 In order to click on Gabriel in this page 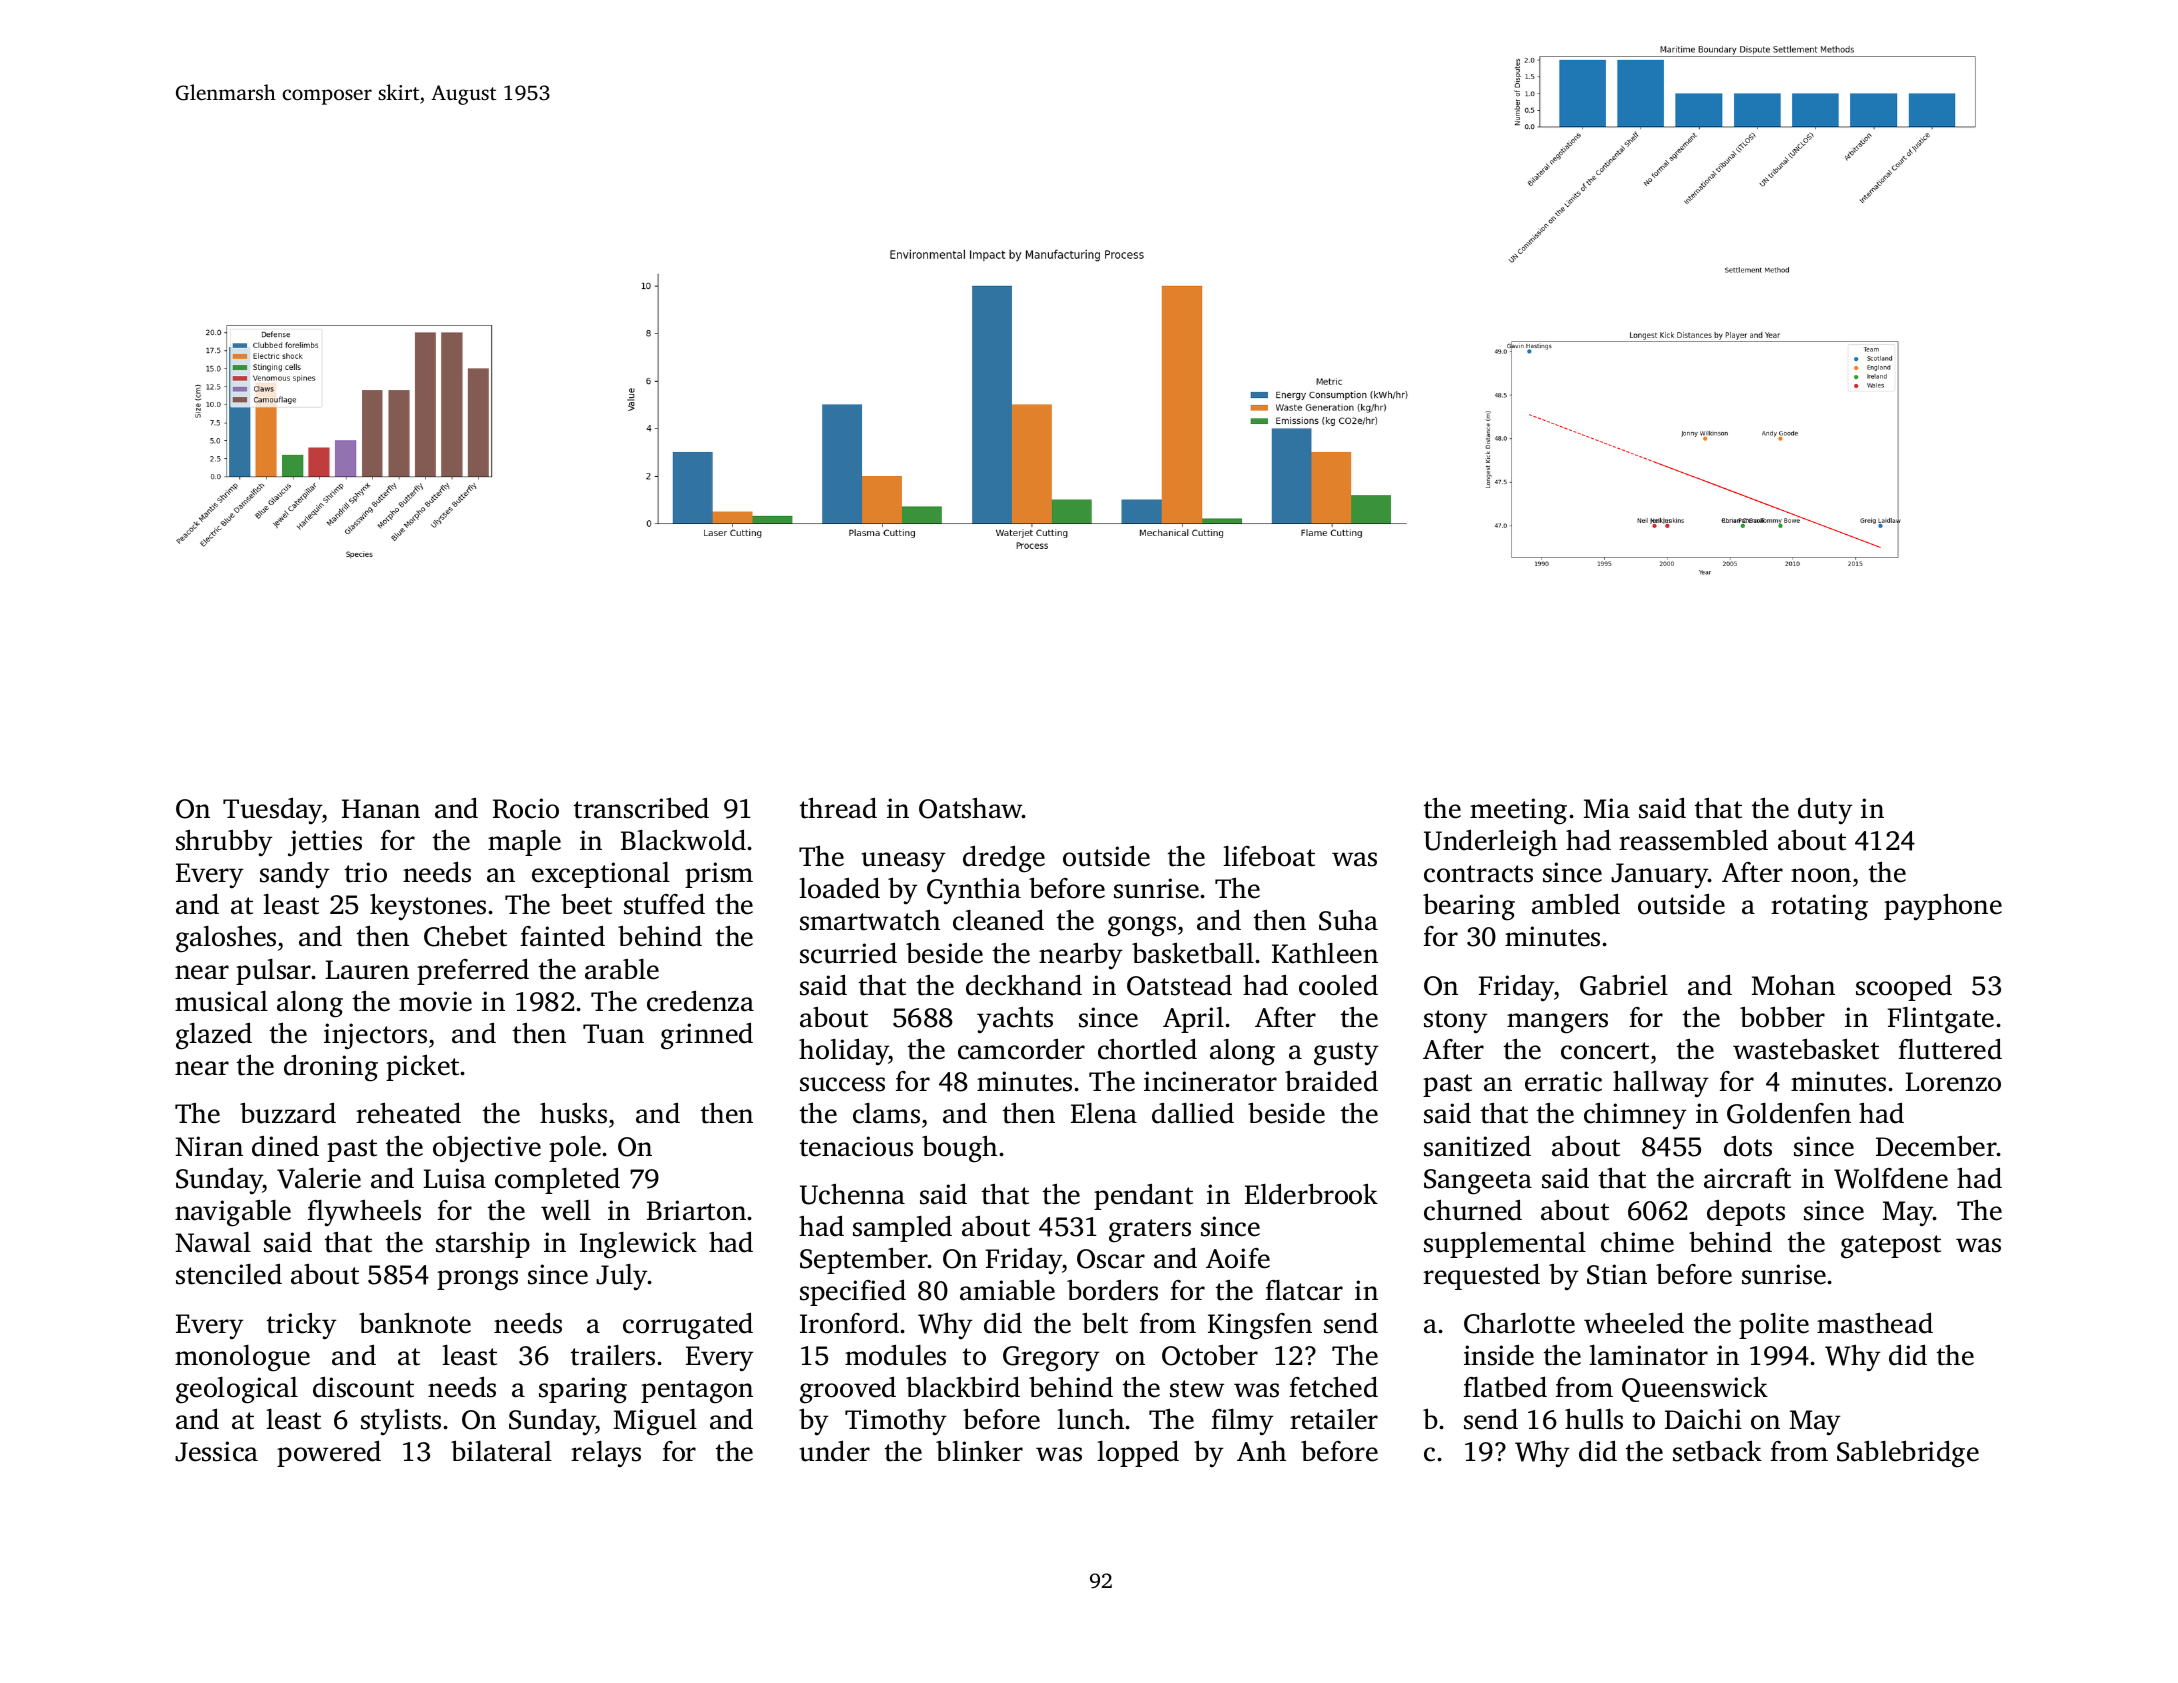, I will do `click(1624, 985)`.
